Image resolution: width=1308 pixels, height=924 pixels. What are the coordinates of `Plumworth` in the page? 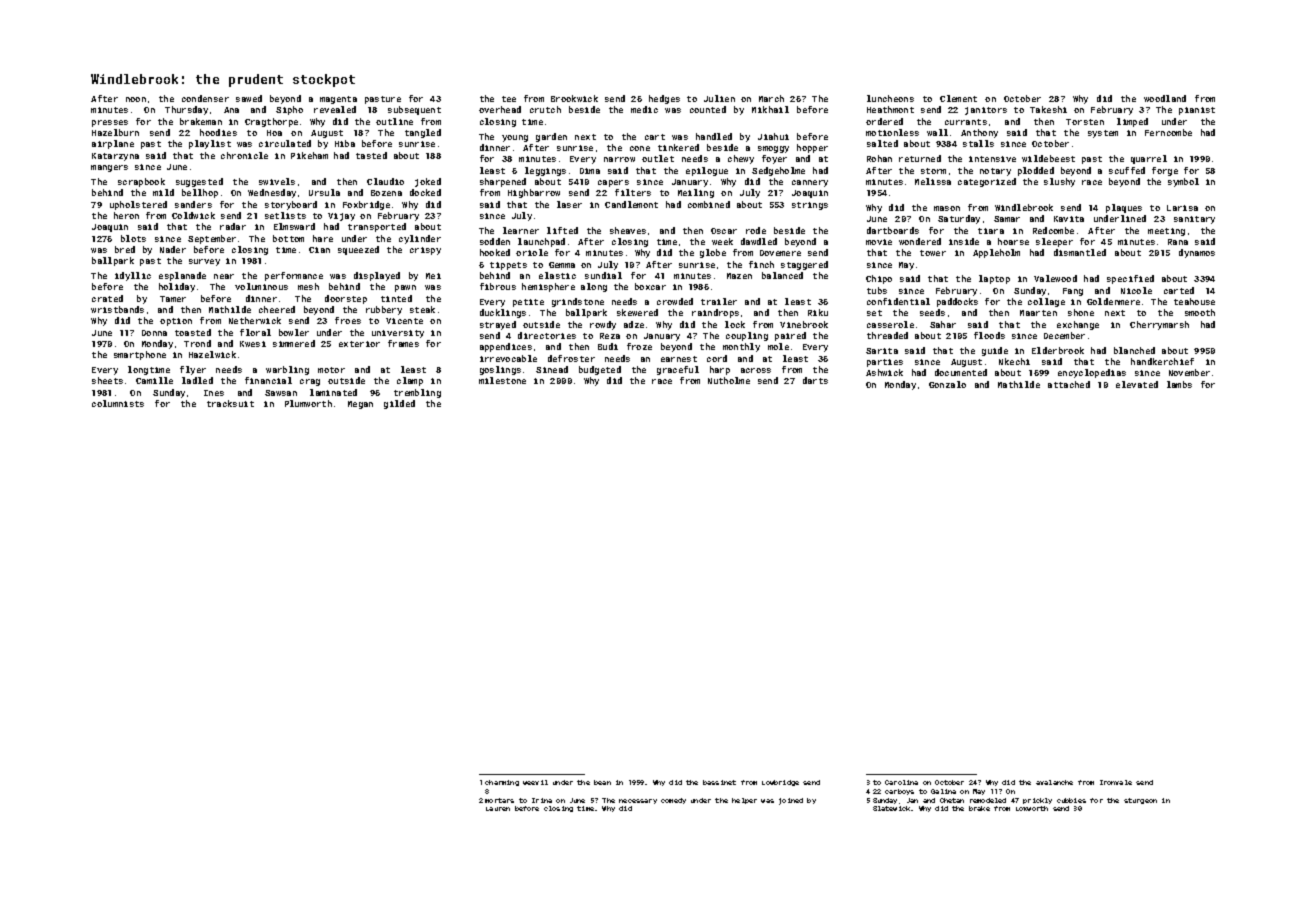 It's located at (308, 403).
